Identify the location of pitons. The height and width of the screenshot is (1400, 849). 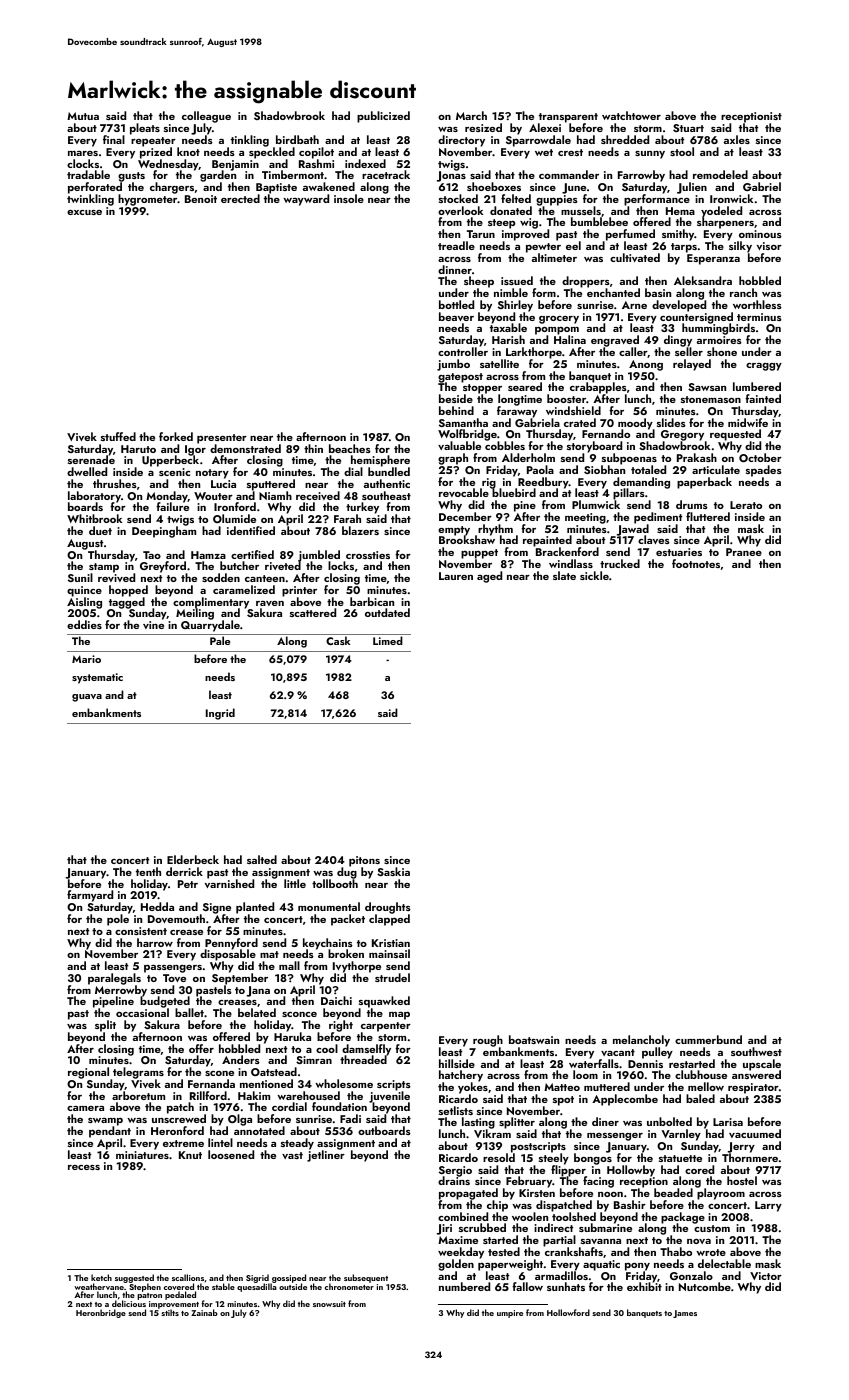
(364, 861).
